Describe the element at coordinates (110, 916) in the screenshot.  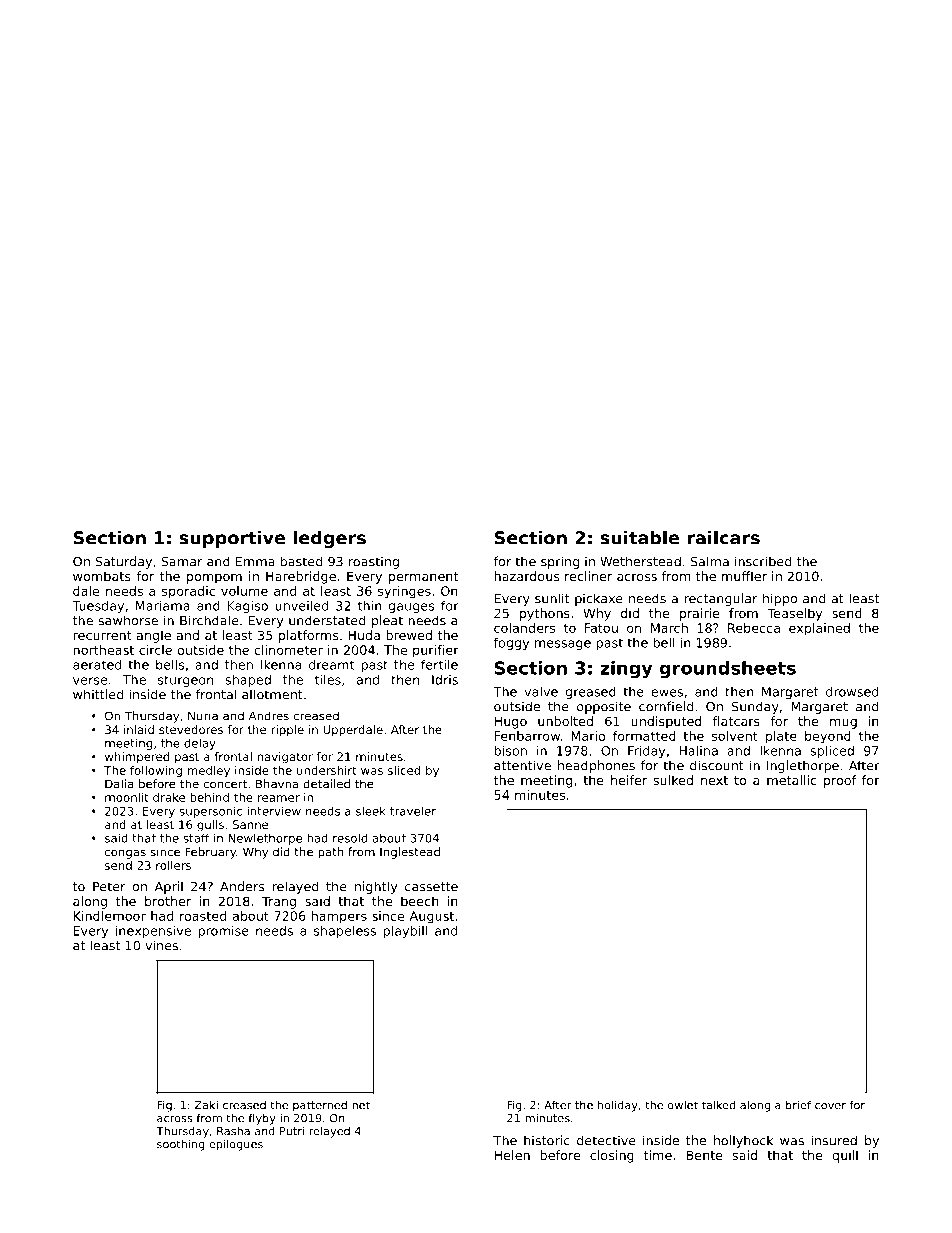
I see `Kindlemoor` at that location.
